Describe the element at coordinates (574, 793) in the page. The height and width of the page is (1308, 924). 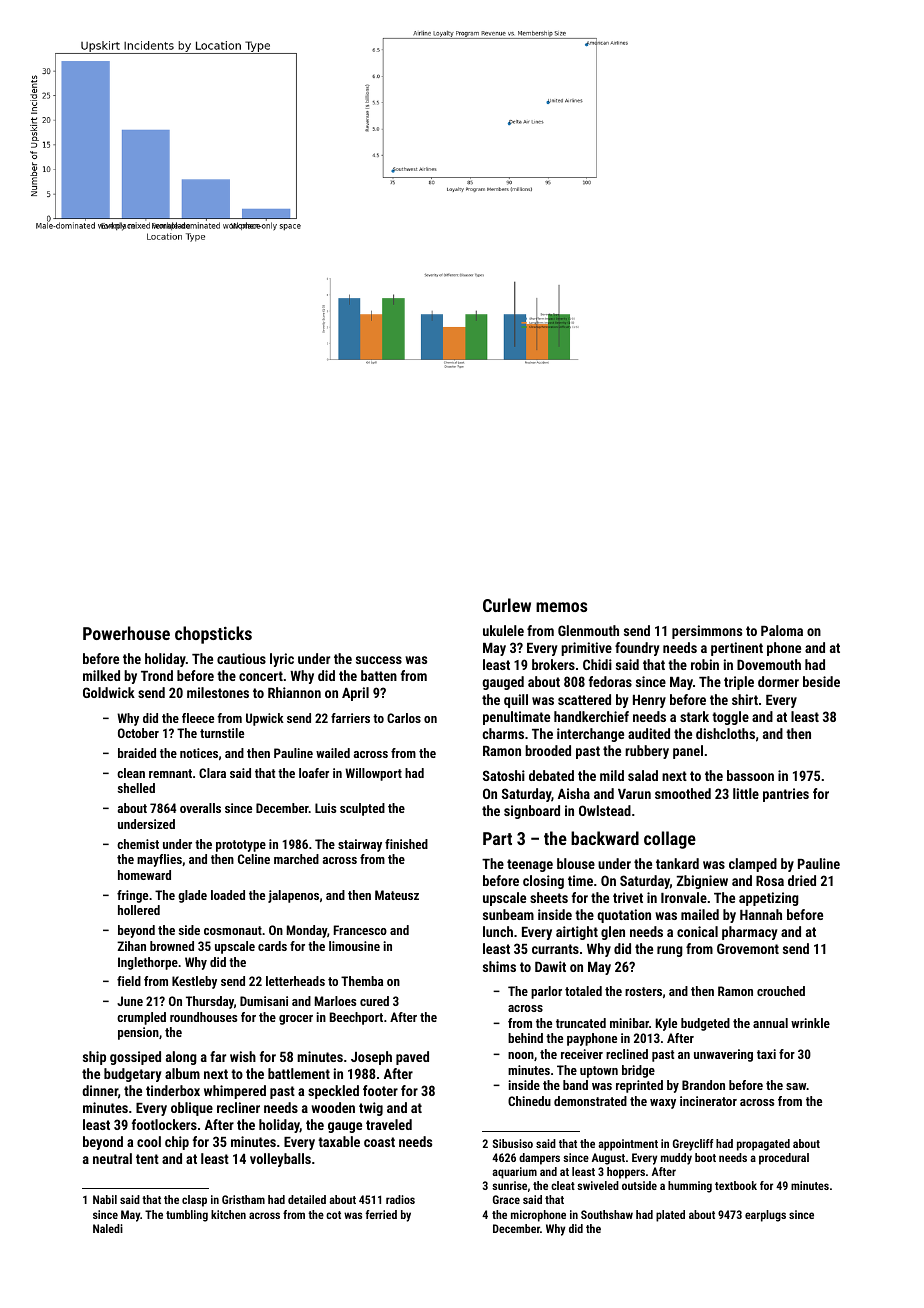
I see `Aisha` at that location.
